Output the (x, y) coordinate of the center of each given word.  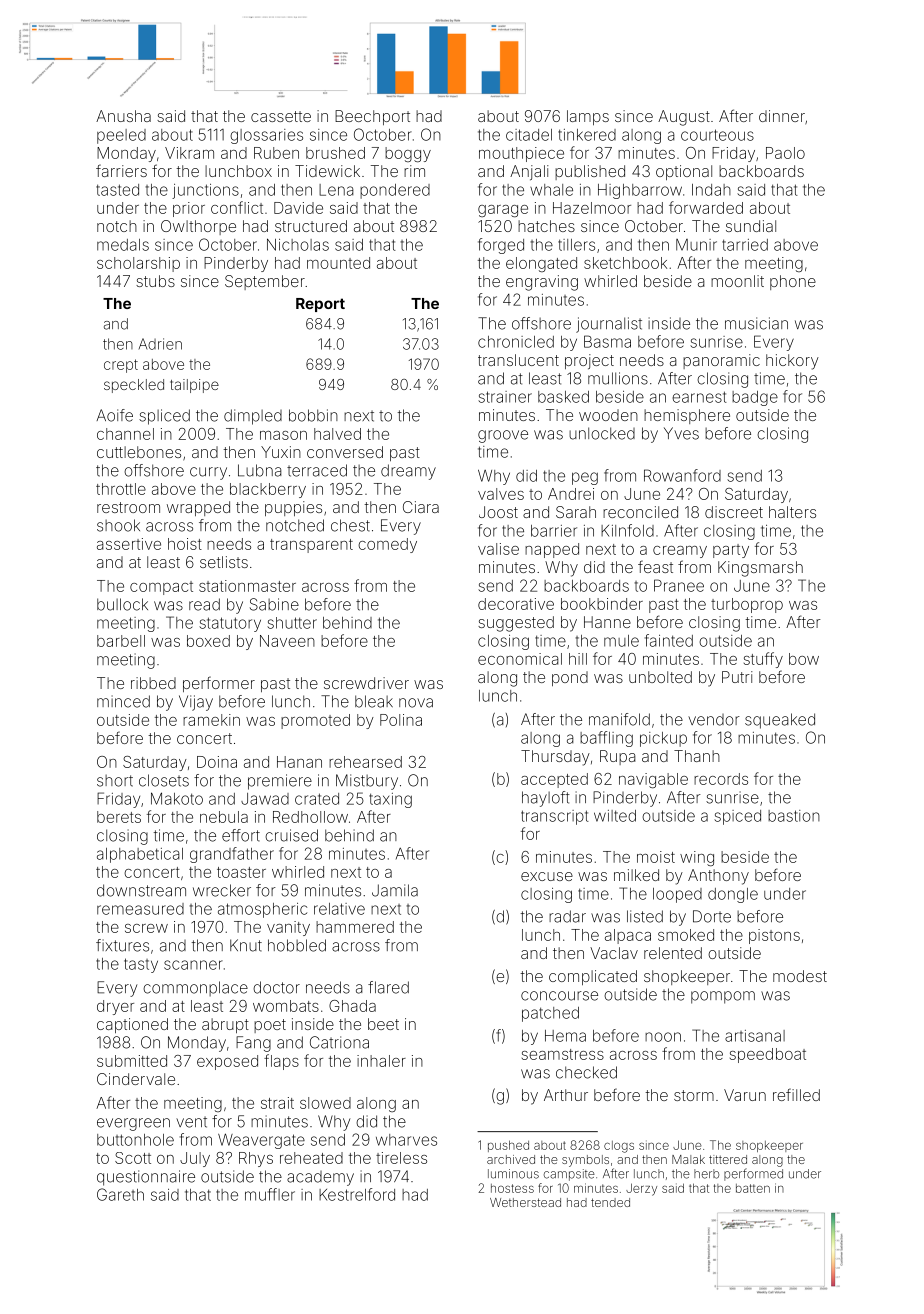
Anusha (123, 116)
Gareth (120, 1194)
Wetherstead (525, 1202)
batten (753, 1188)
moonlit (737, 281)
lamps (588, 117)
